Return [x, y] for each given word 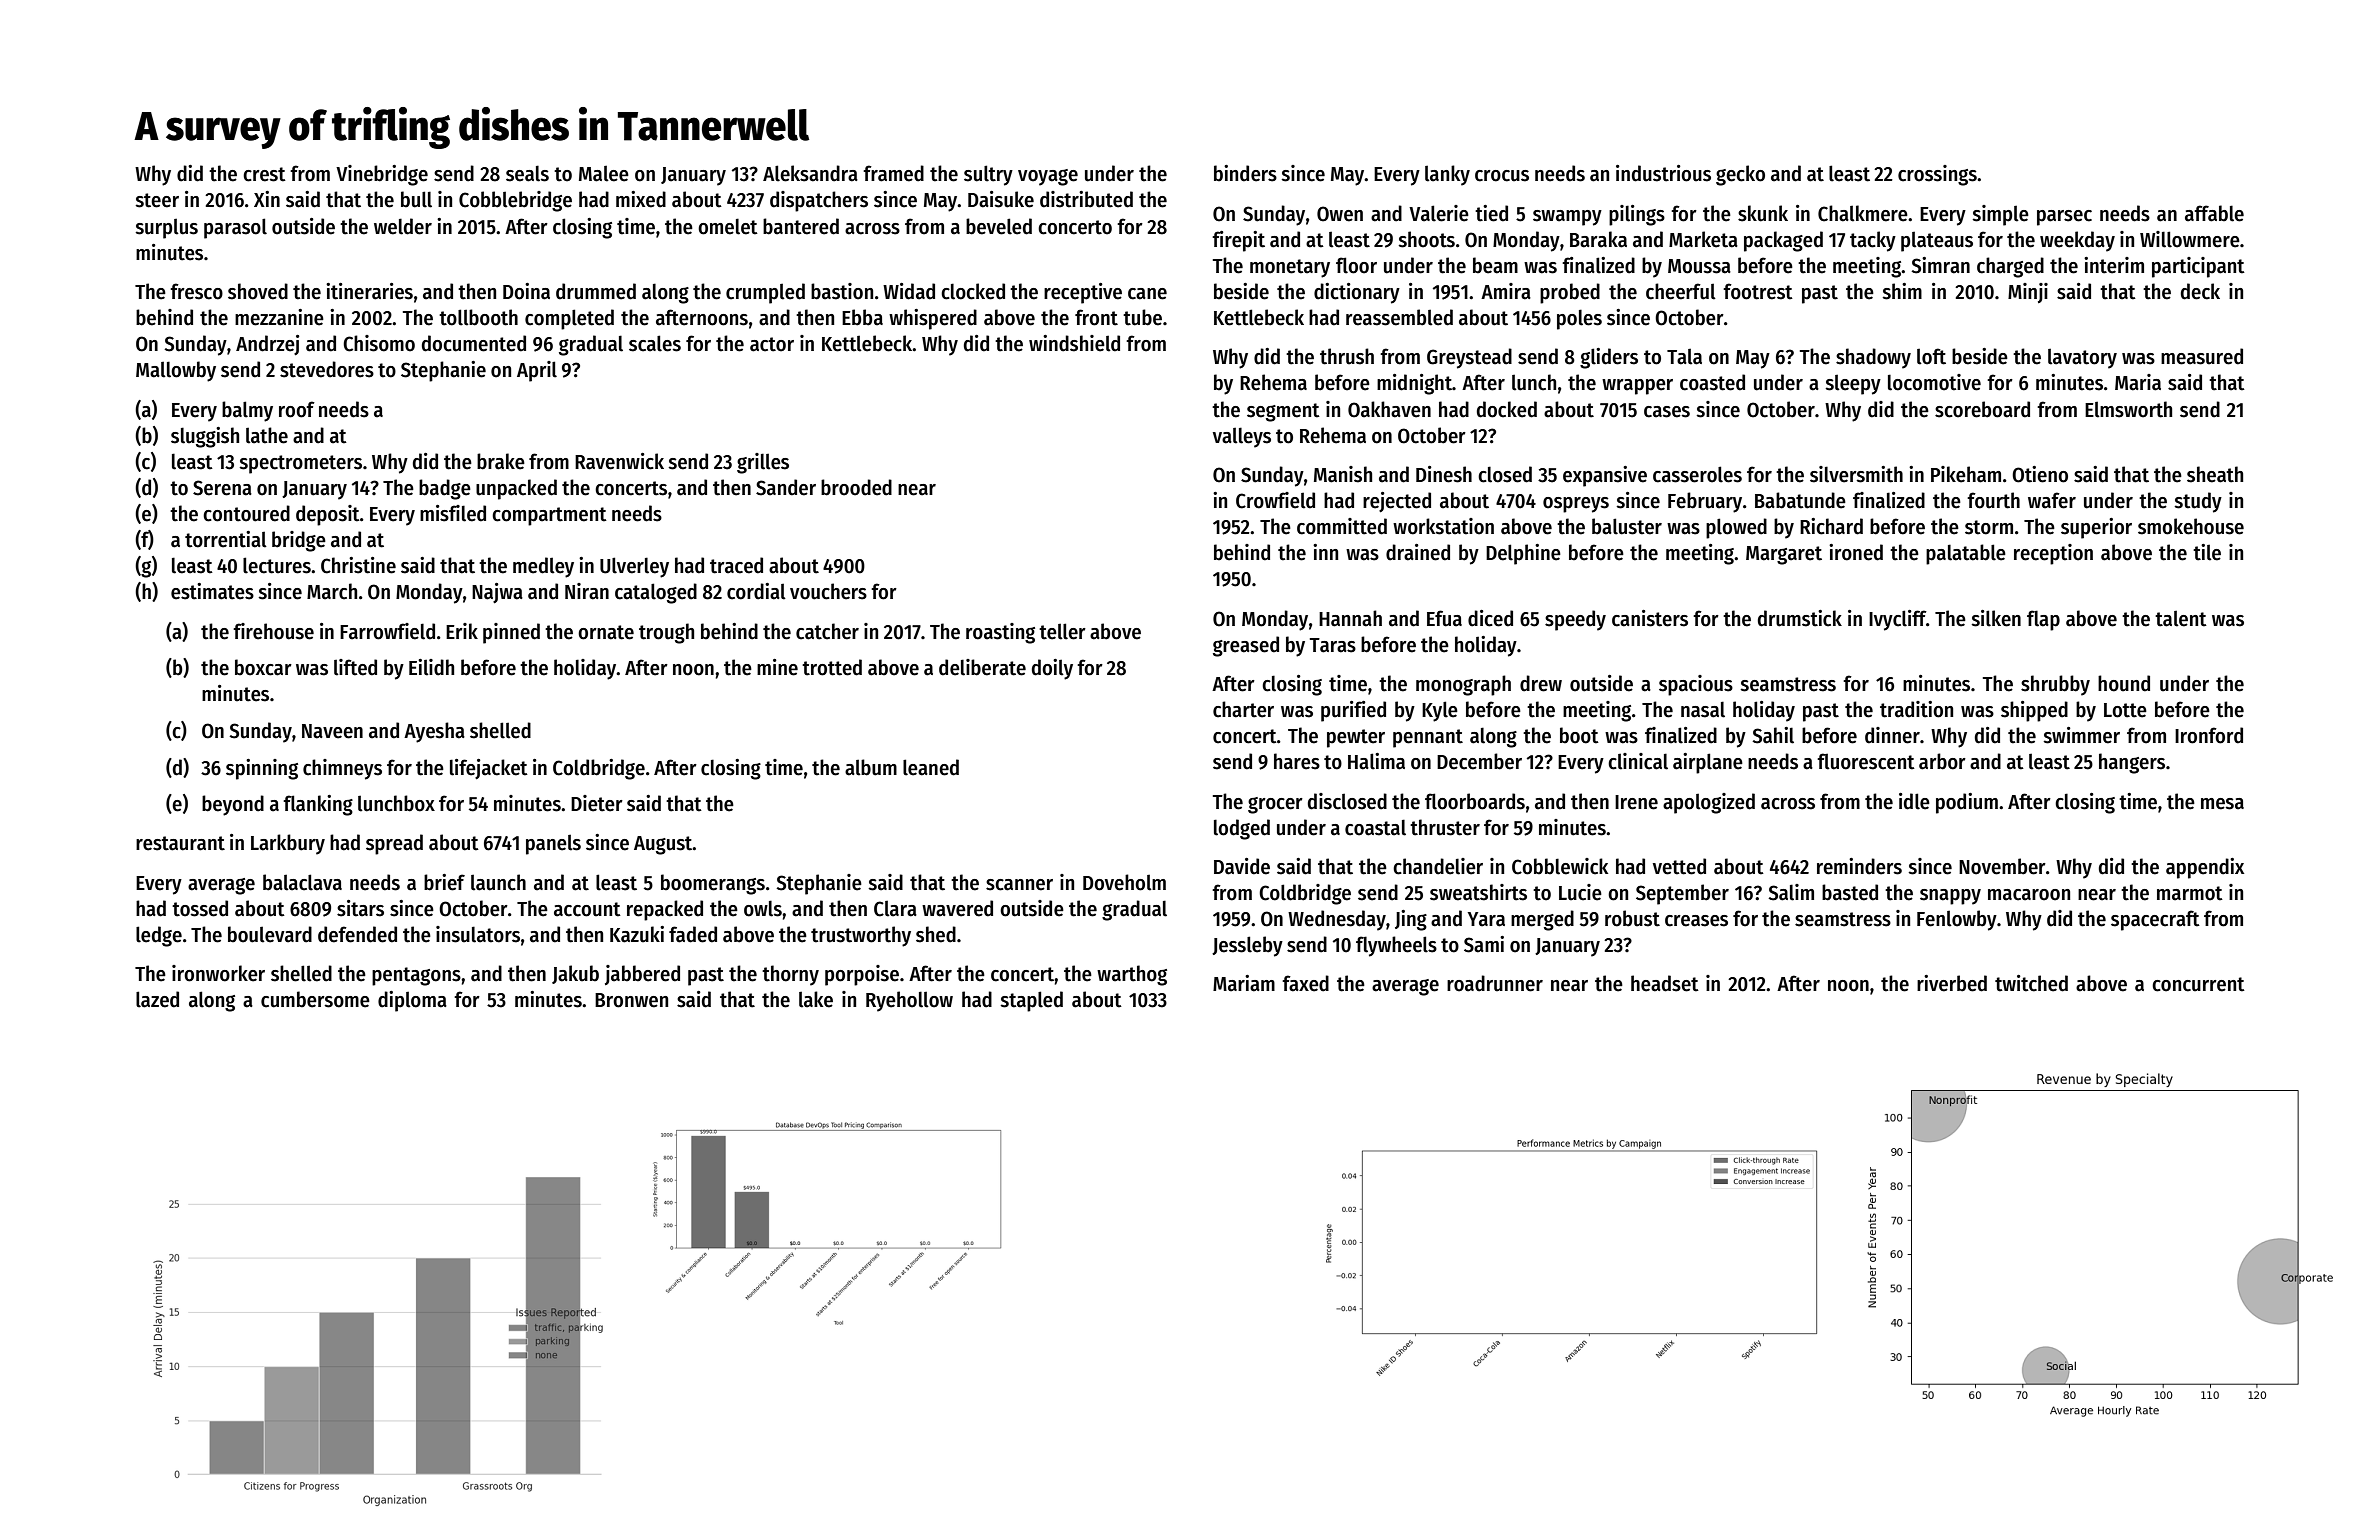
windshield [1074, 343]
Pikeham [1966, 474]
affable [2214, 213]
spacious [1696, 685]
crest [264, 174]
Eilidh [431, 667]
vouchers [828, 591]
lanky [1447, 175]
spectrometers [300, 464]
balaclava [302, 882]
